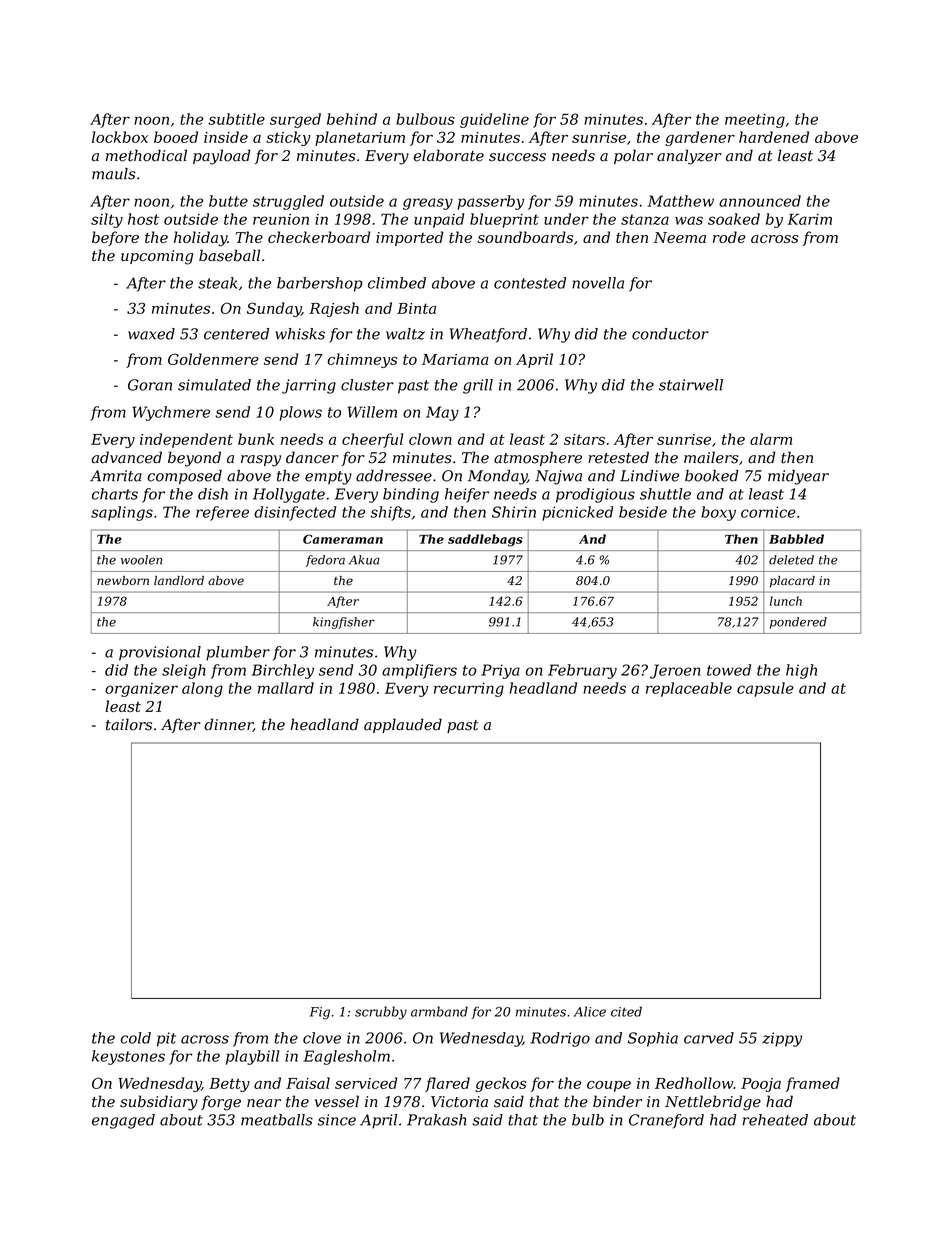  Describe the element at coordinates (160, 653) in the screenshot. I see `provisional` at that location.
